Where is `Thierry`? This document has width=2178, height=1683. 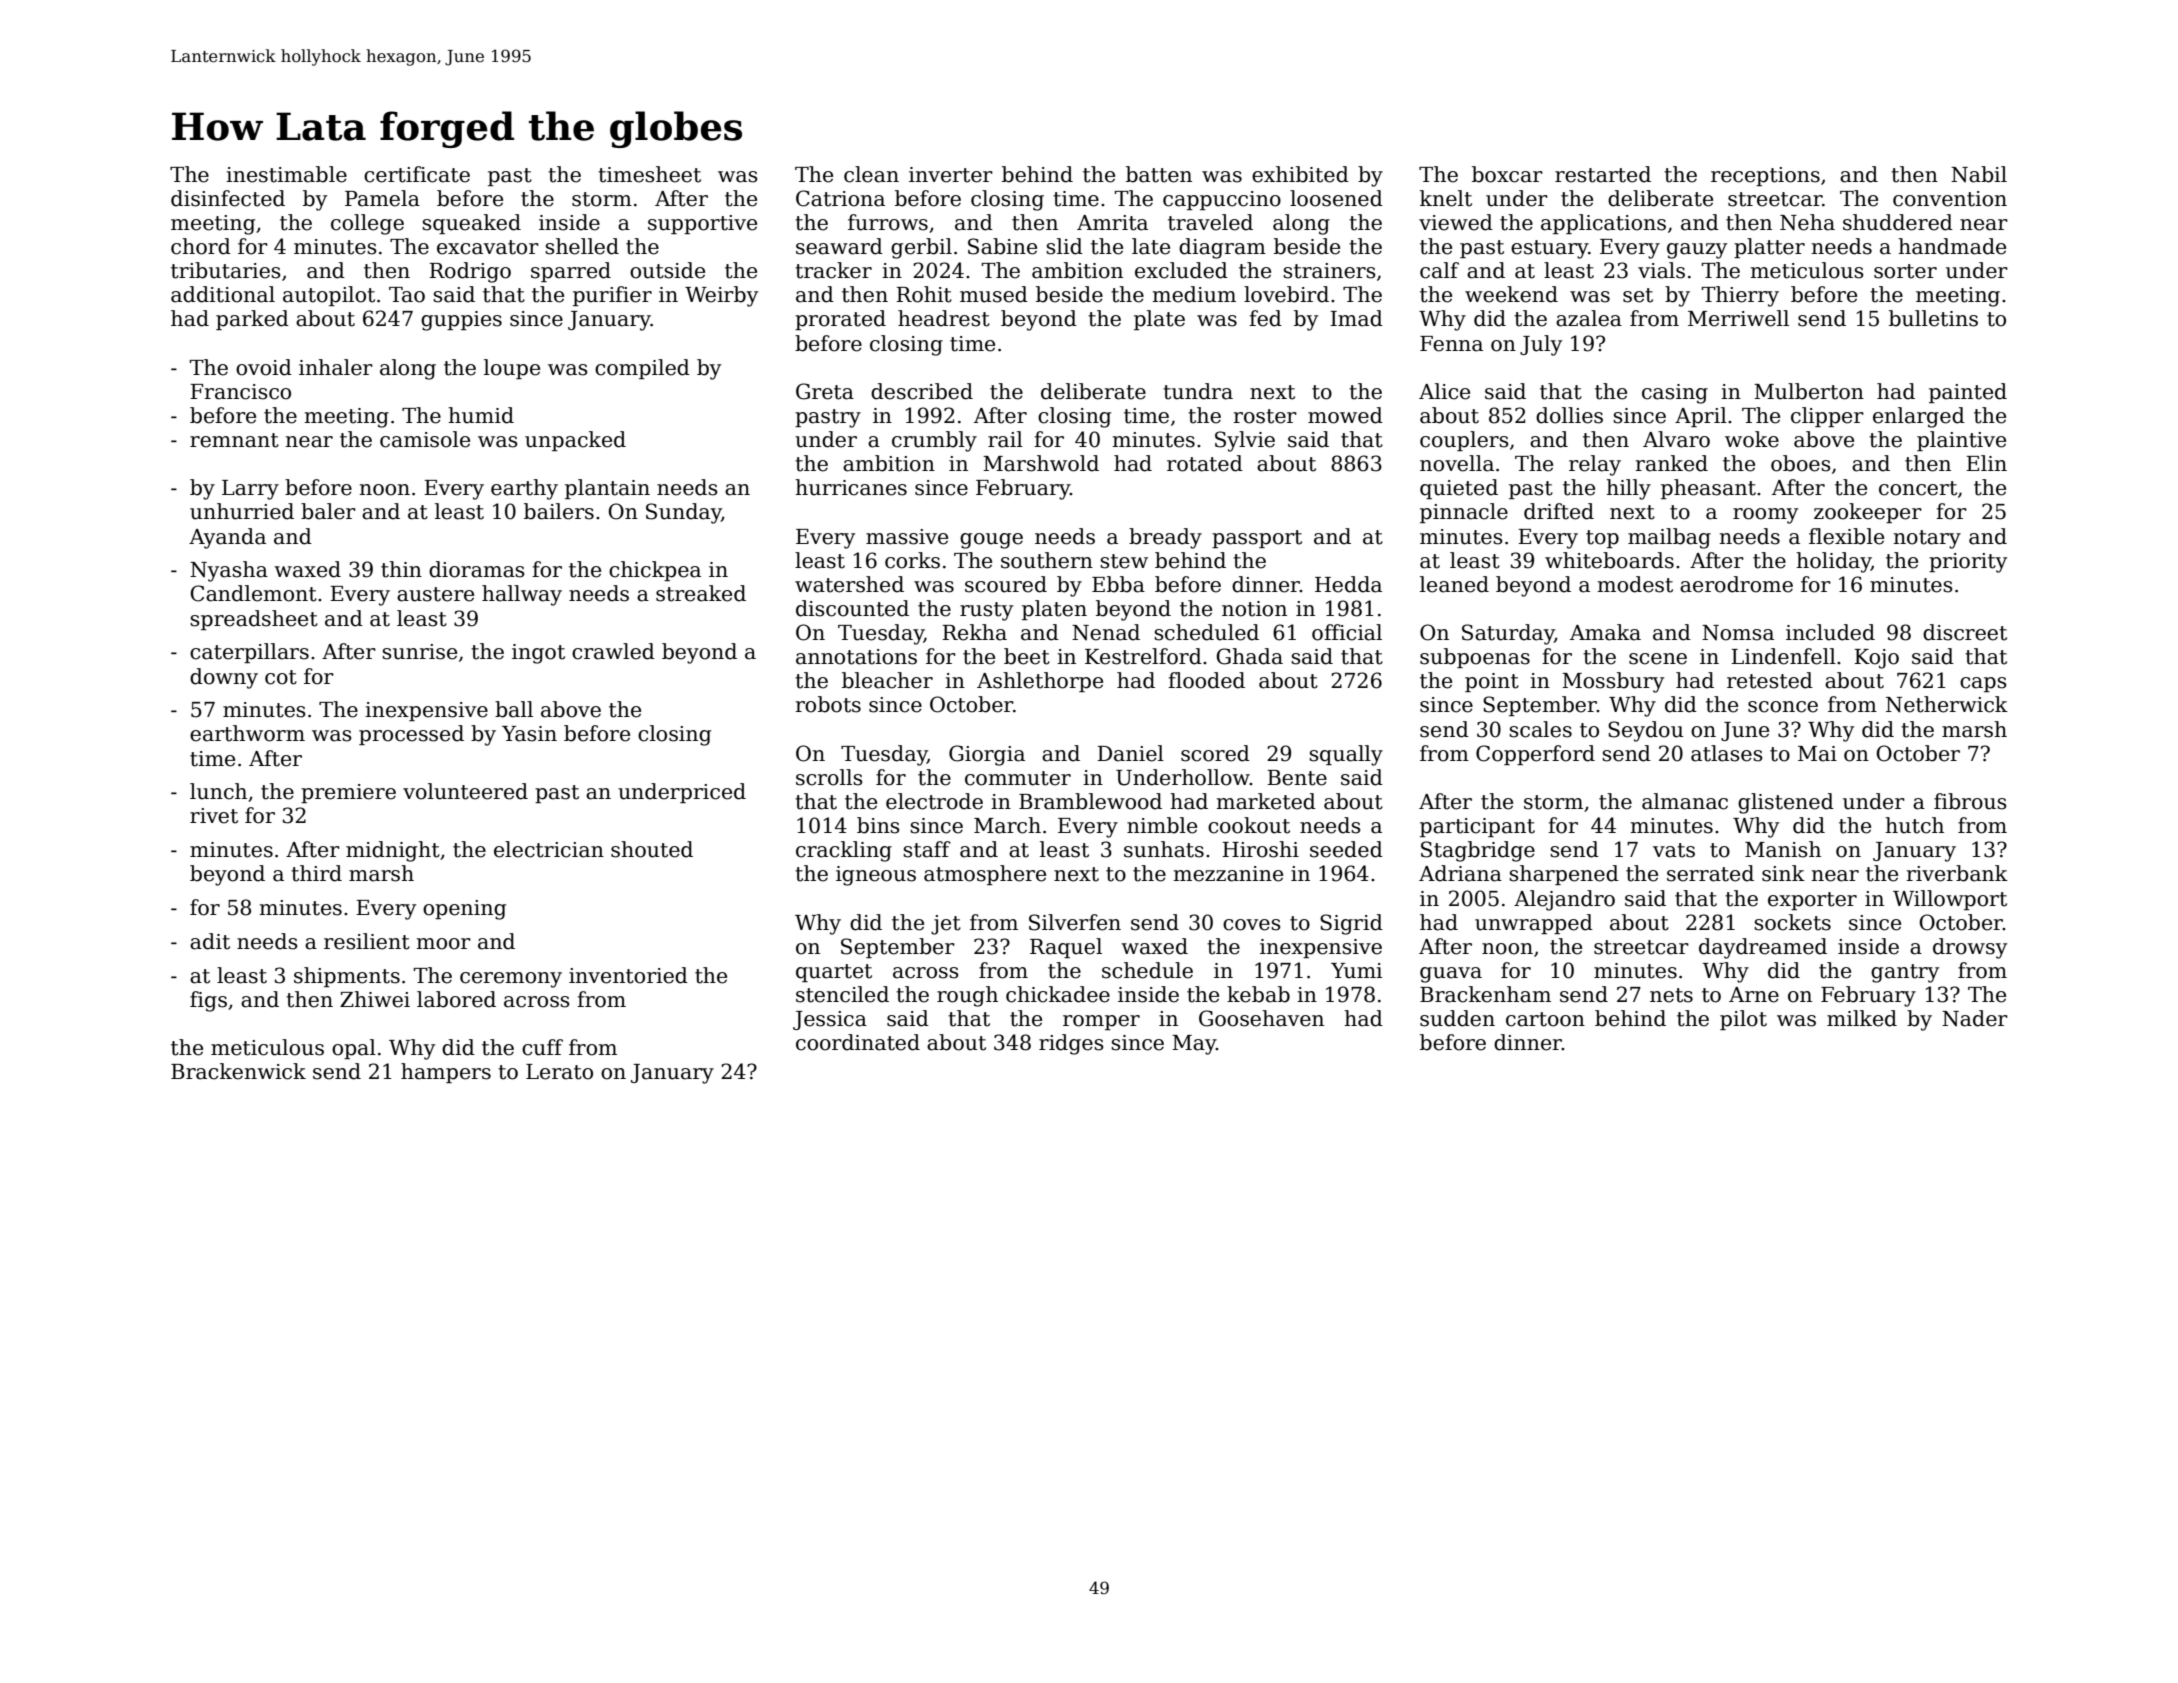
Thierry is located at coordinates (1740, 296).
